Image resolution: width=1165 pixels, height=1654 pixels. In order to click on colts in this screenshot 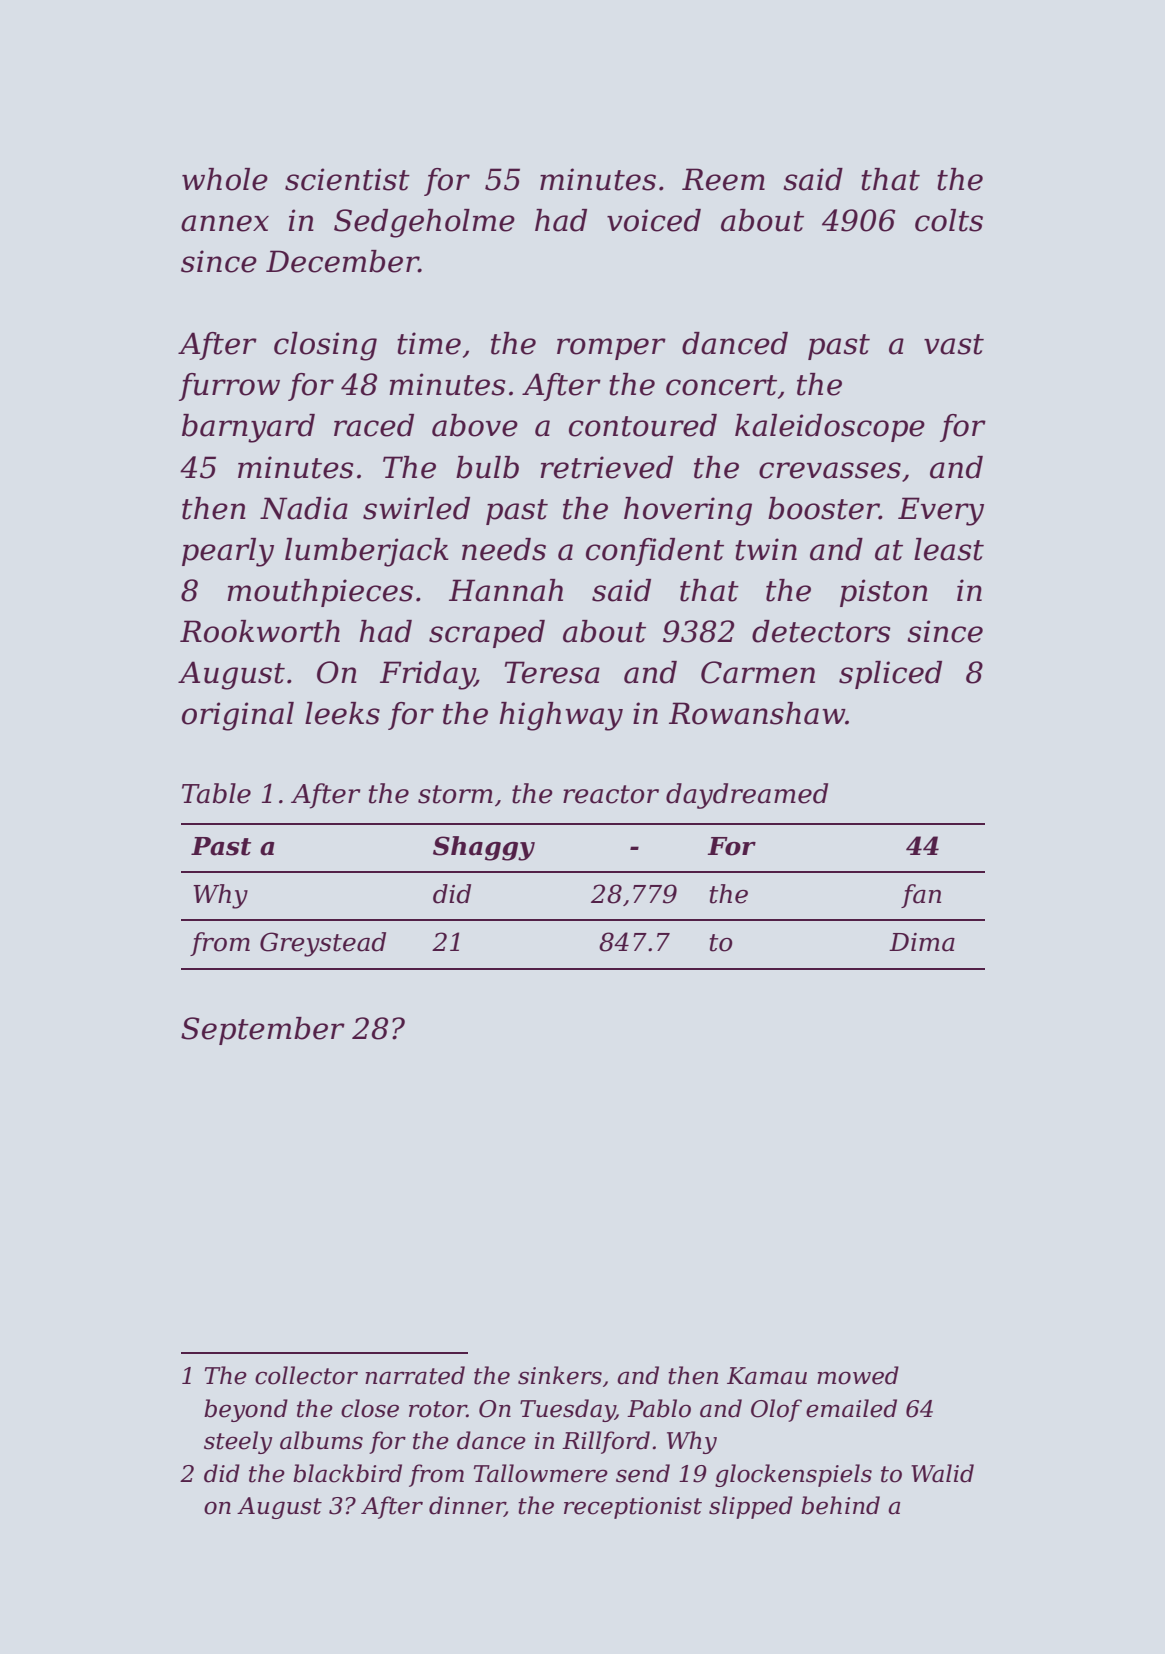, I will do `click(949, 220)`.
